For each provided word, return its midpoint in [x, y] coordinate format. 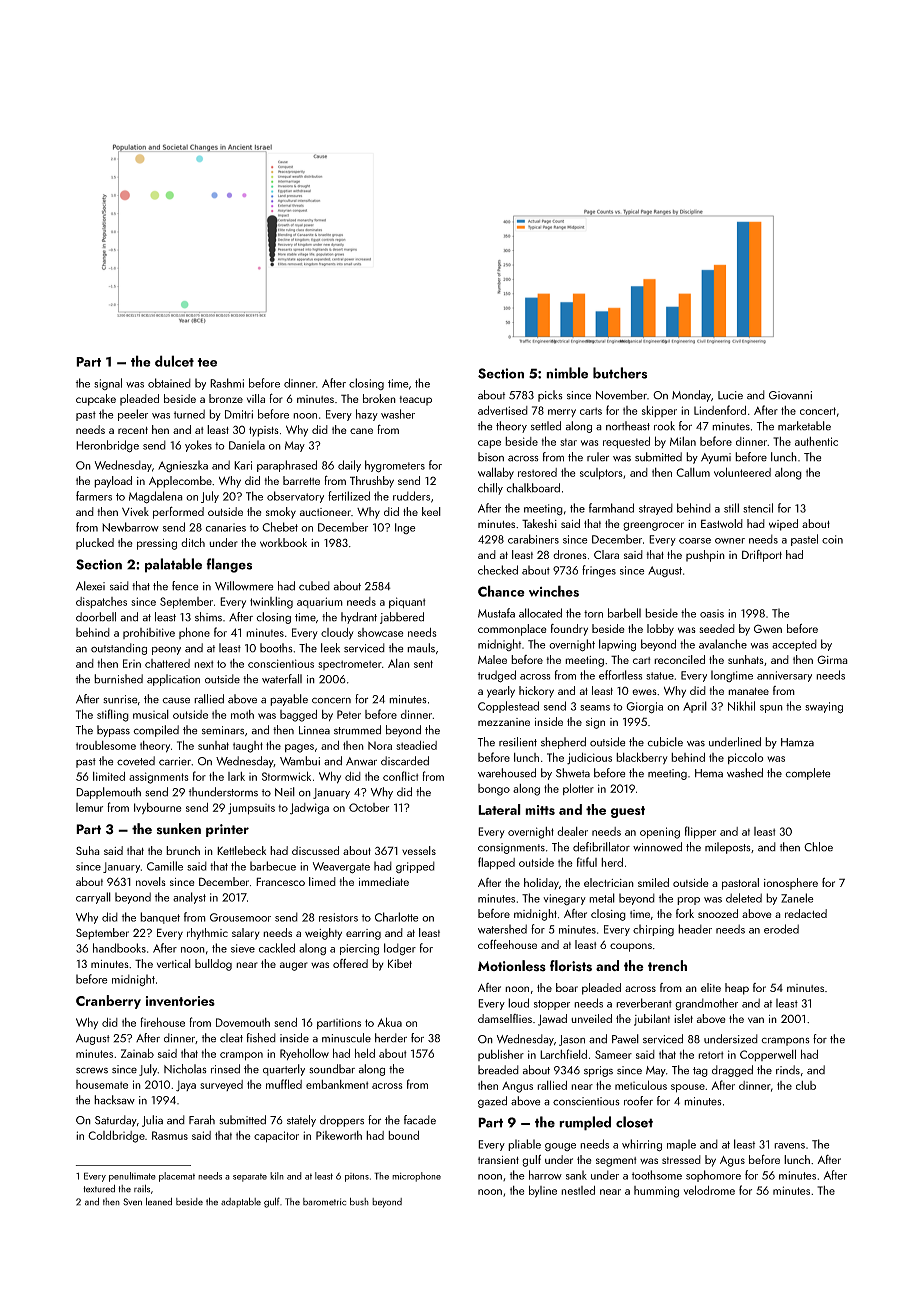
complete [807, 774]
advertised [503, 410]
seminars [223, 730]
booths [276, 648]
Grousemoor [240, 917]
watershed [502, 929]
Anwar [361, 761]
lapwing [617, 645]
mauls [421, 648]
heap [737, 989]
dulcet [174, 361]
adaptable [241, 1203]
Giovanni [790, 395]
